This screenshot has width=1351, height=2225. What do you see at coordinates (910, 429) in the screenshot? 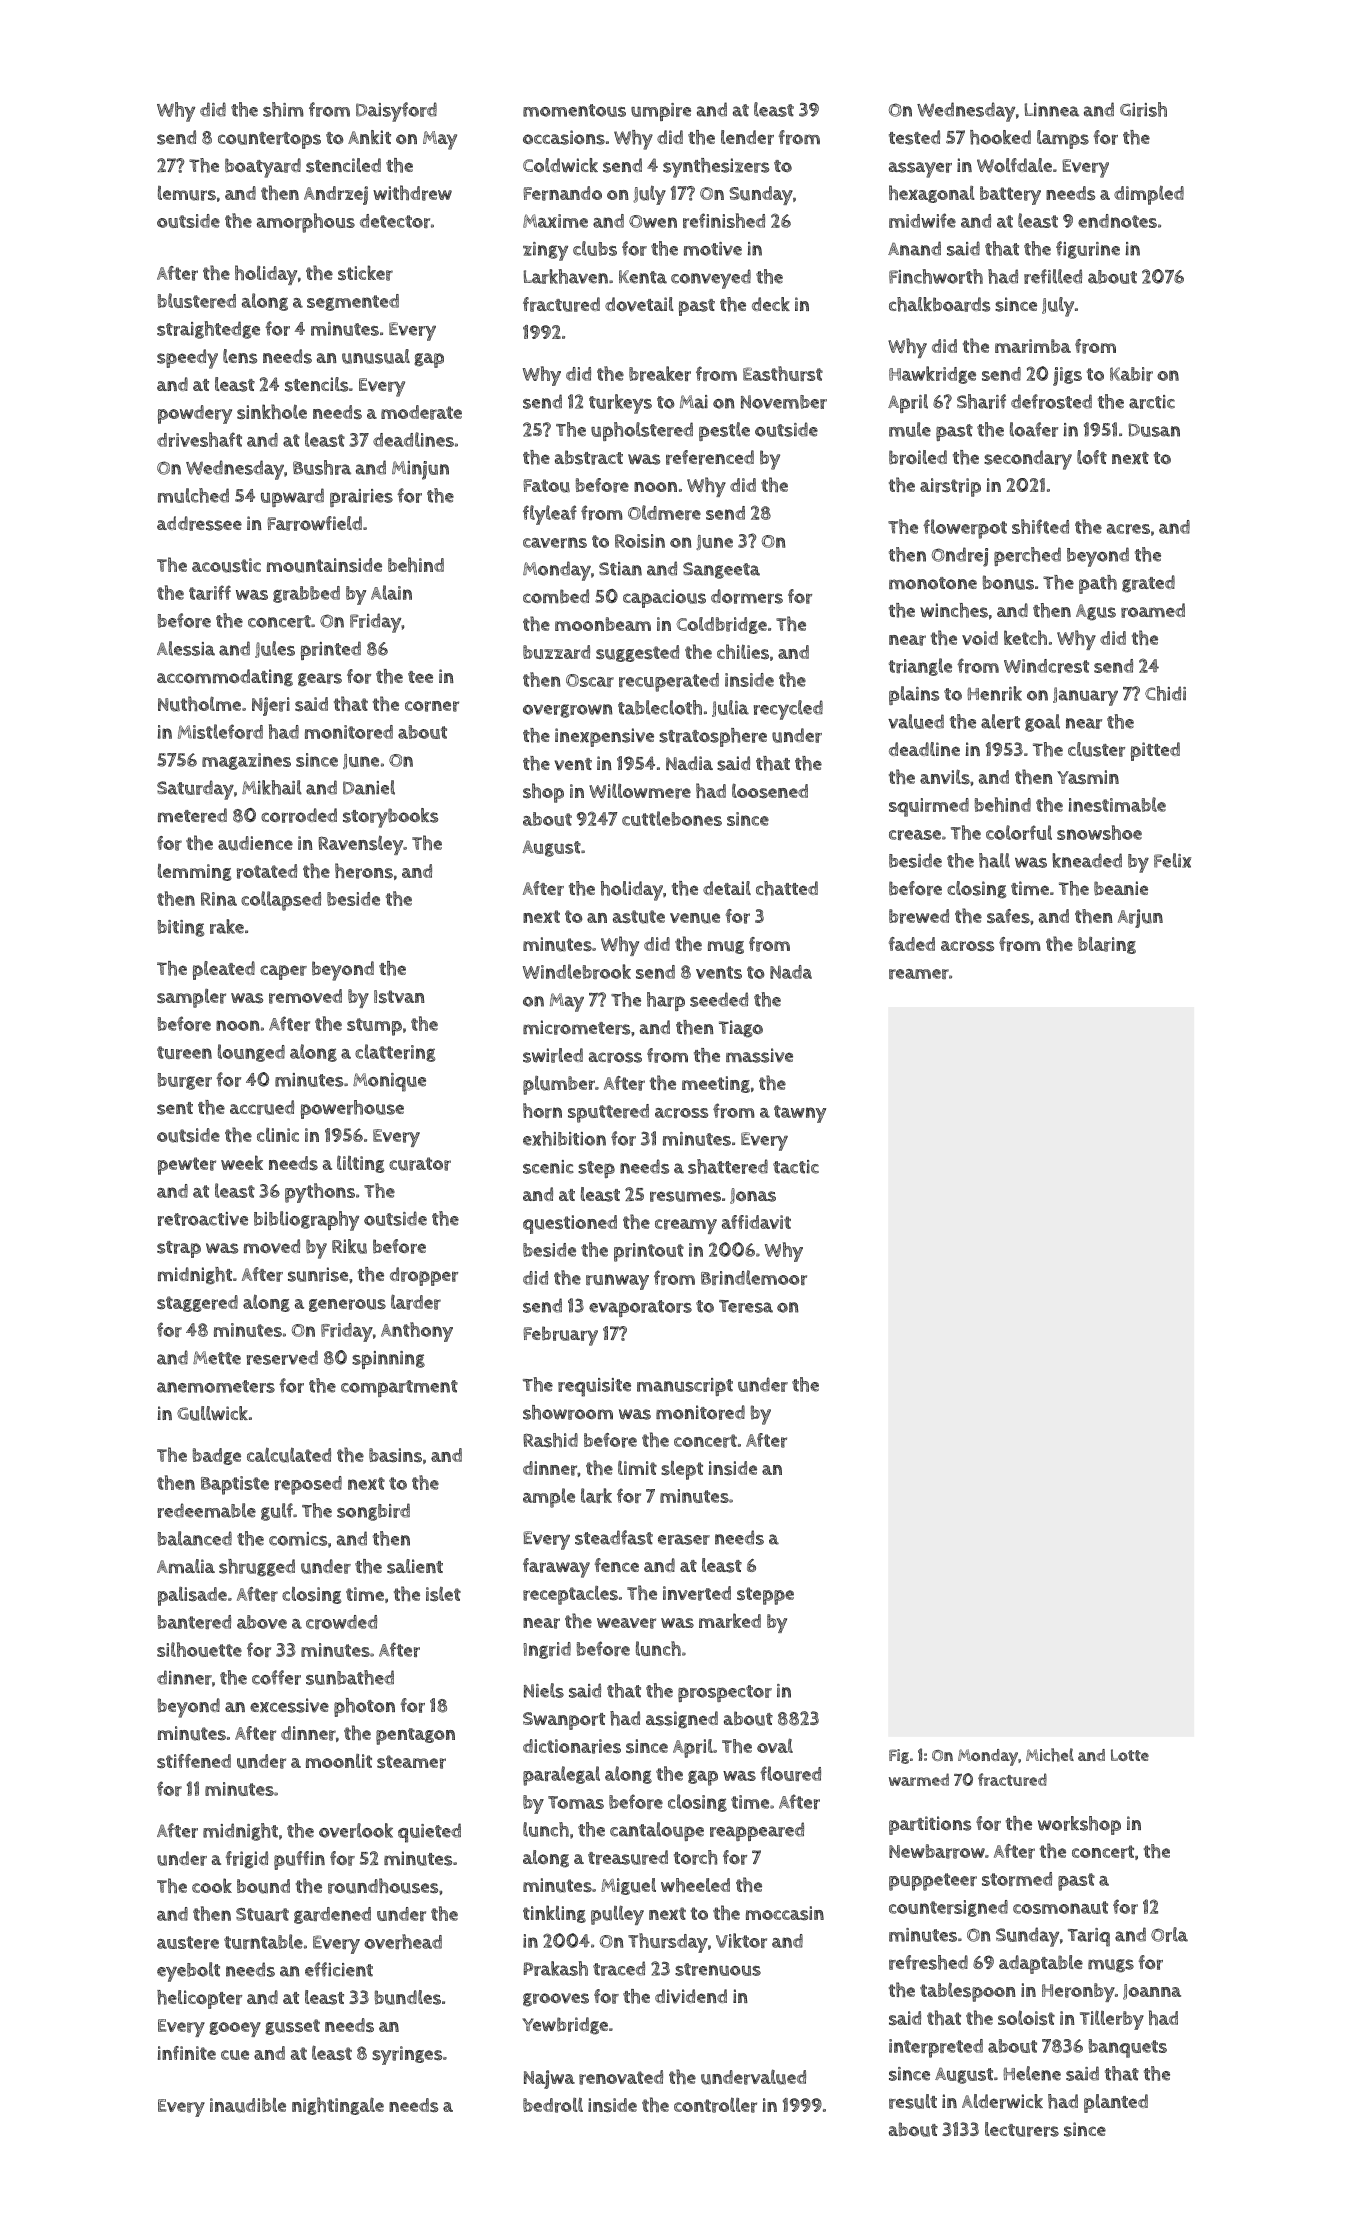
I see `mule` at bounding box center [910, 429].
